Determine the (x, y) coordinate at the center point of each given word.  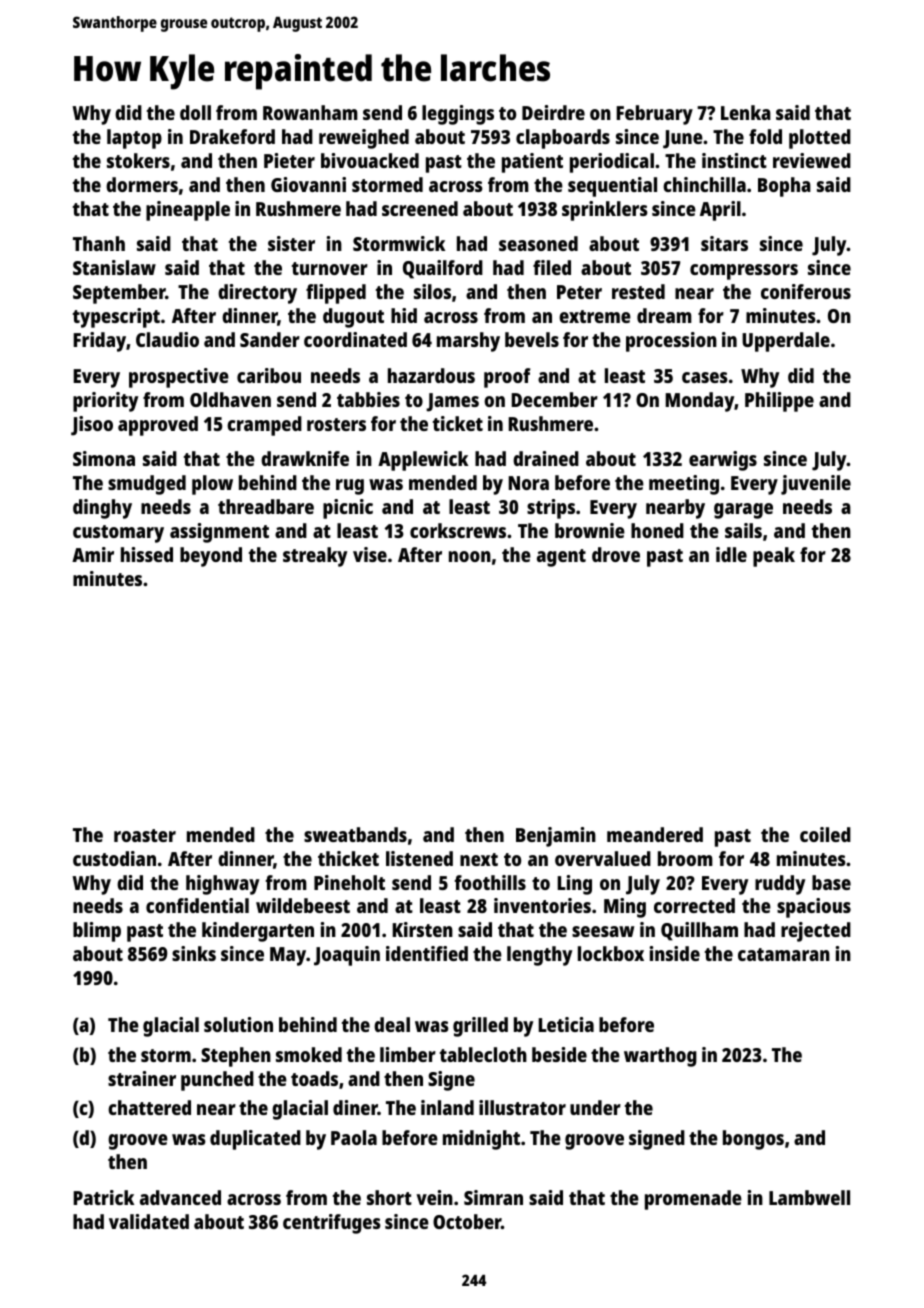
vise (370, 554)
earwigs (723, 461)
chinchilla (704, 184)
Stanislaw (114, 267)
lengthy (539, 956)
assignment (219, 533)
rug (350, 487)
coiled (825, 834)
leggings (458, 115)
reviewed (812, 160)
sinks (194, 953)
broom (685, 858)
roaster (145, 835)
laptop (134, 139)
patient (532, 163)
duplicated (255, 1140)
